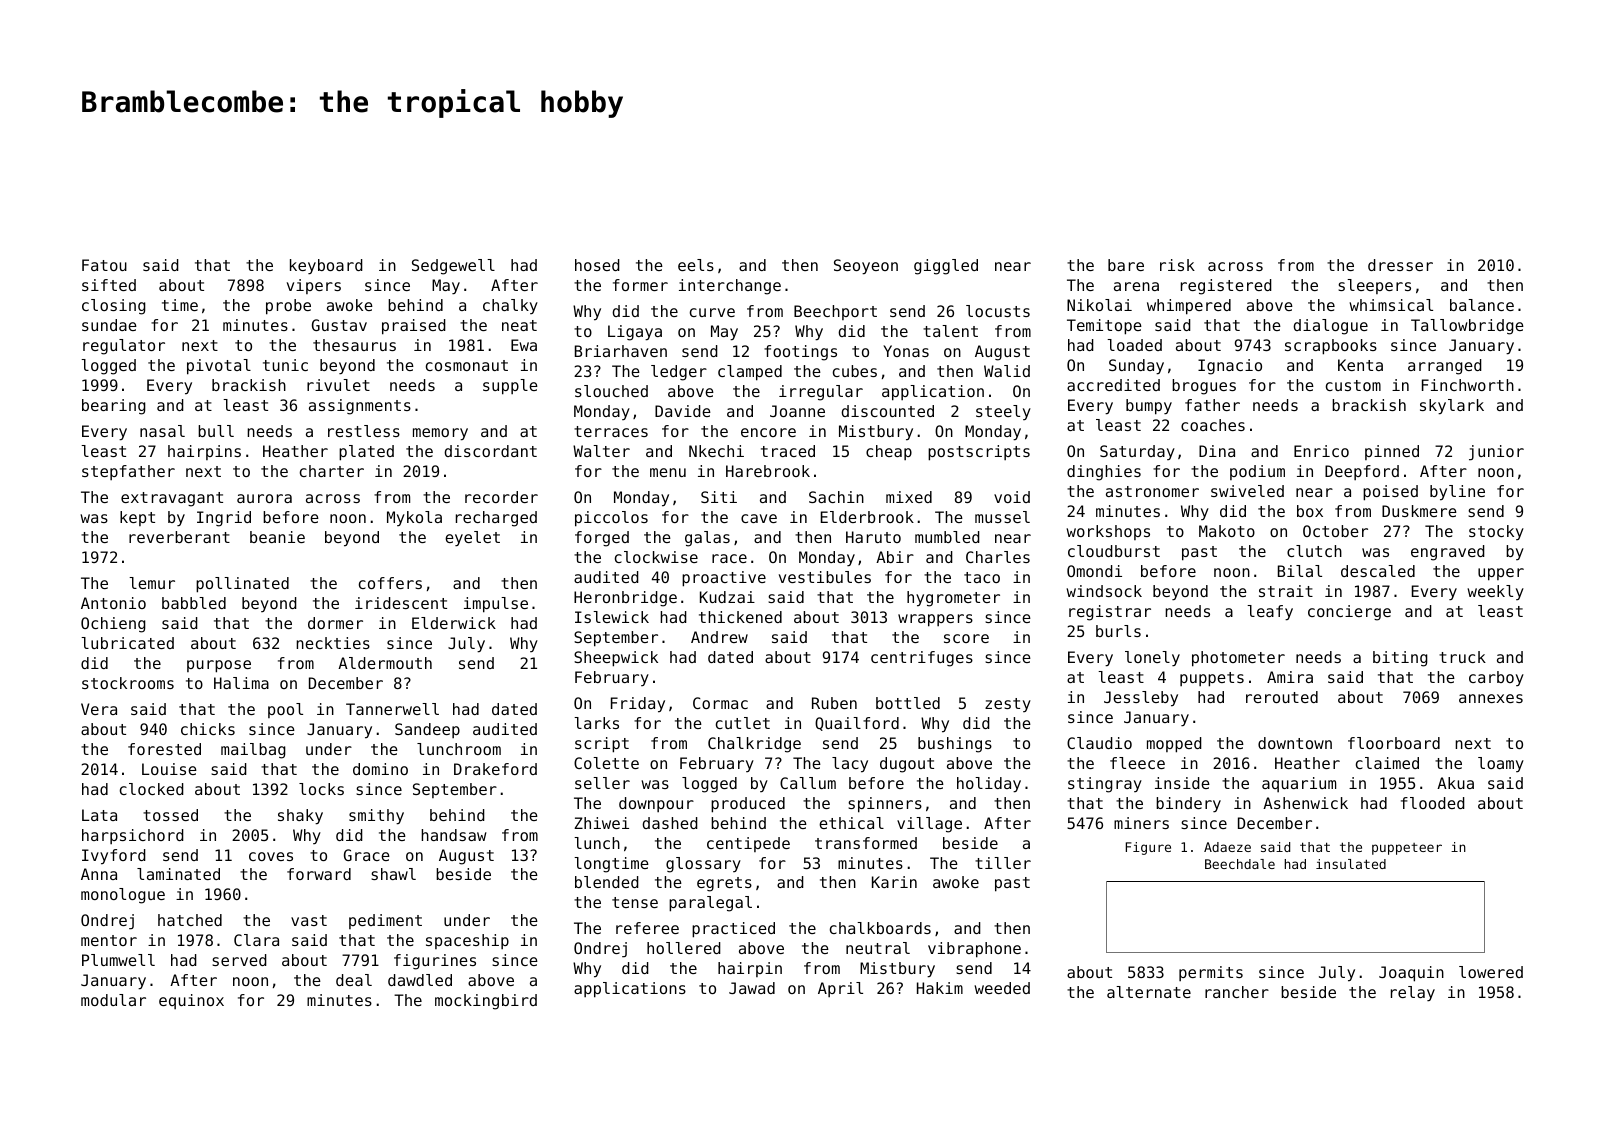 The image size is (1605, 1135). Describe the element at coordinates (338, 385) in the image. I see `rivulet` at that location.
